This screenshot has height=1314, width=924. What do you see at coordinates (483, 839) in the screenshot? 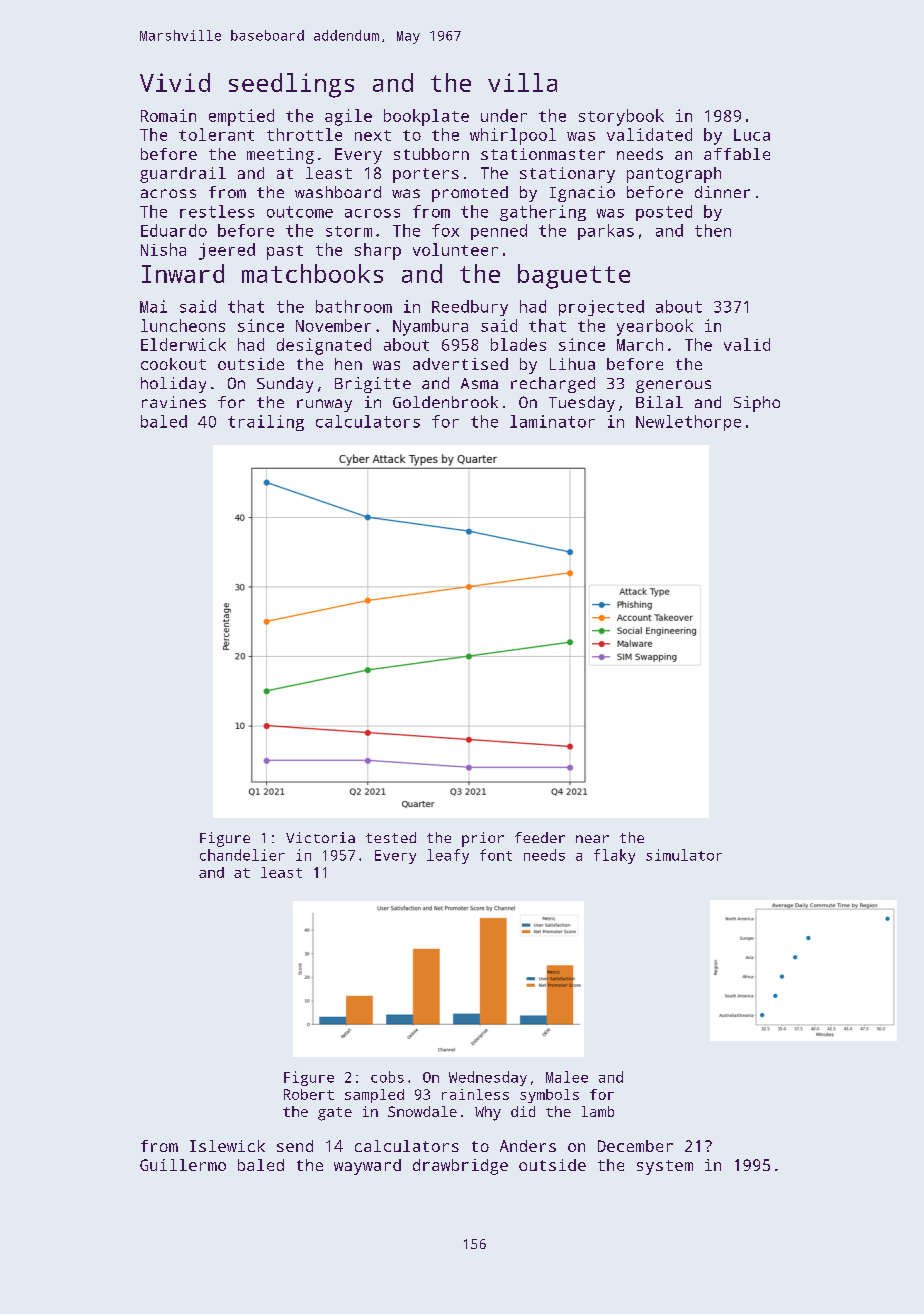
I see `prior` at bounding box center [483, 839].
